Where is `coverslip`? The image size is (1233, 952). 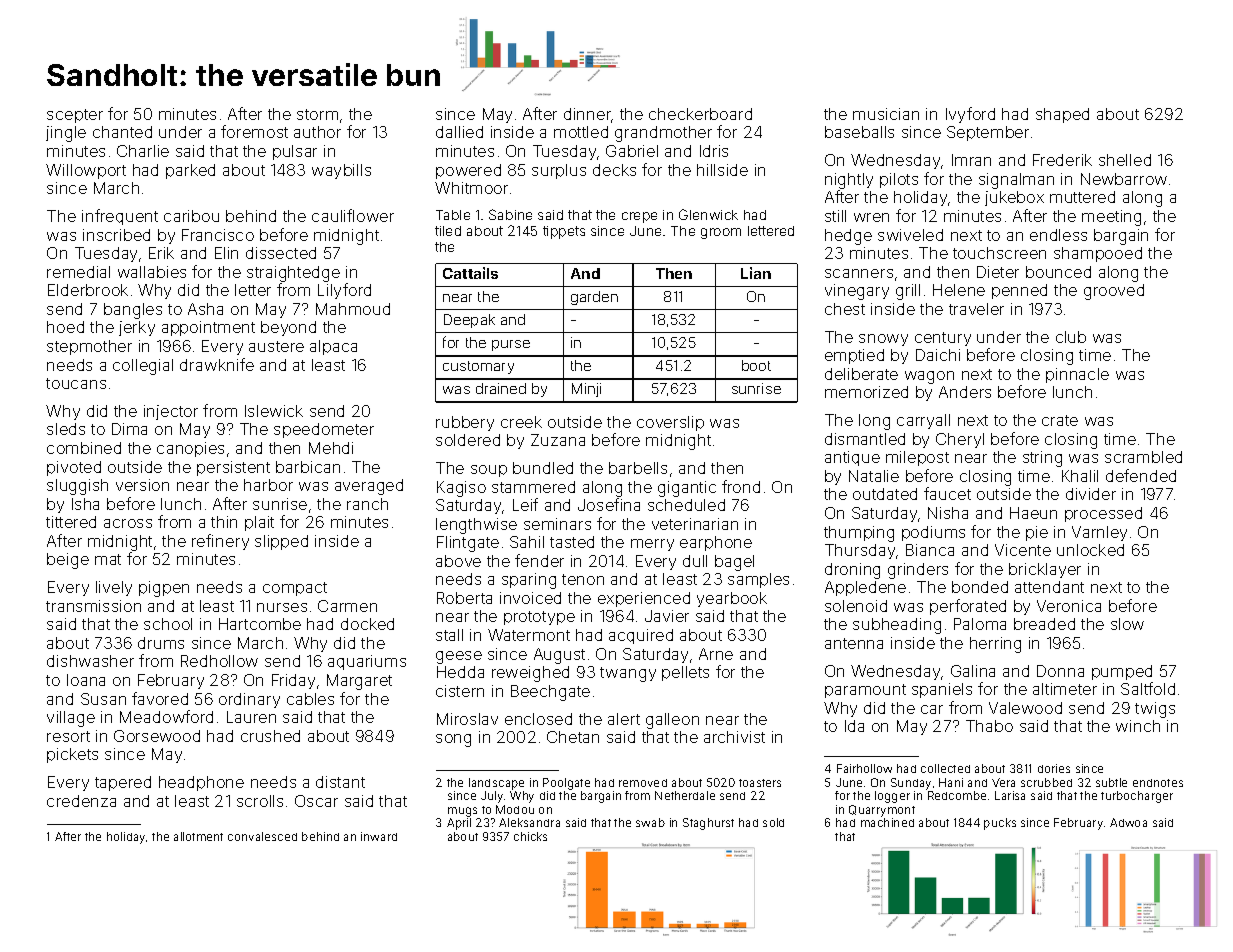 coverslip is located at coordinates (670, 423).
